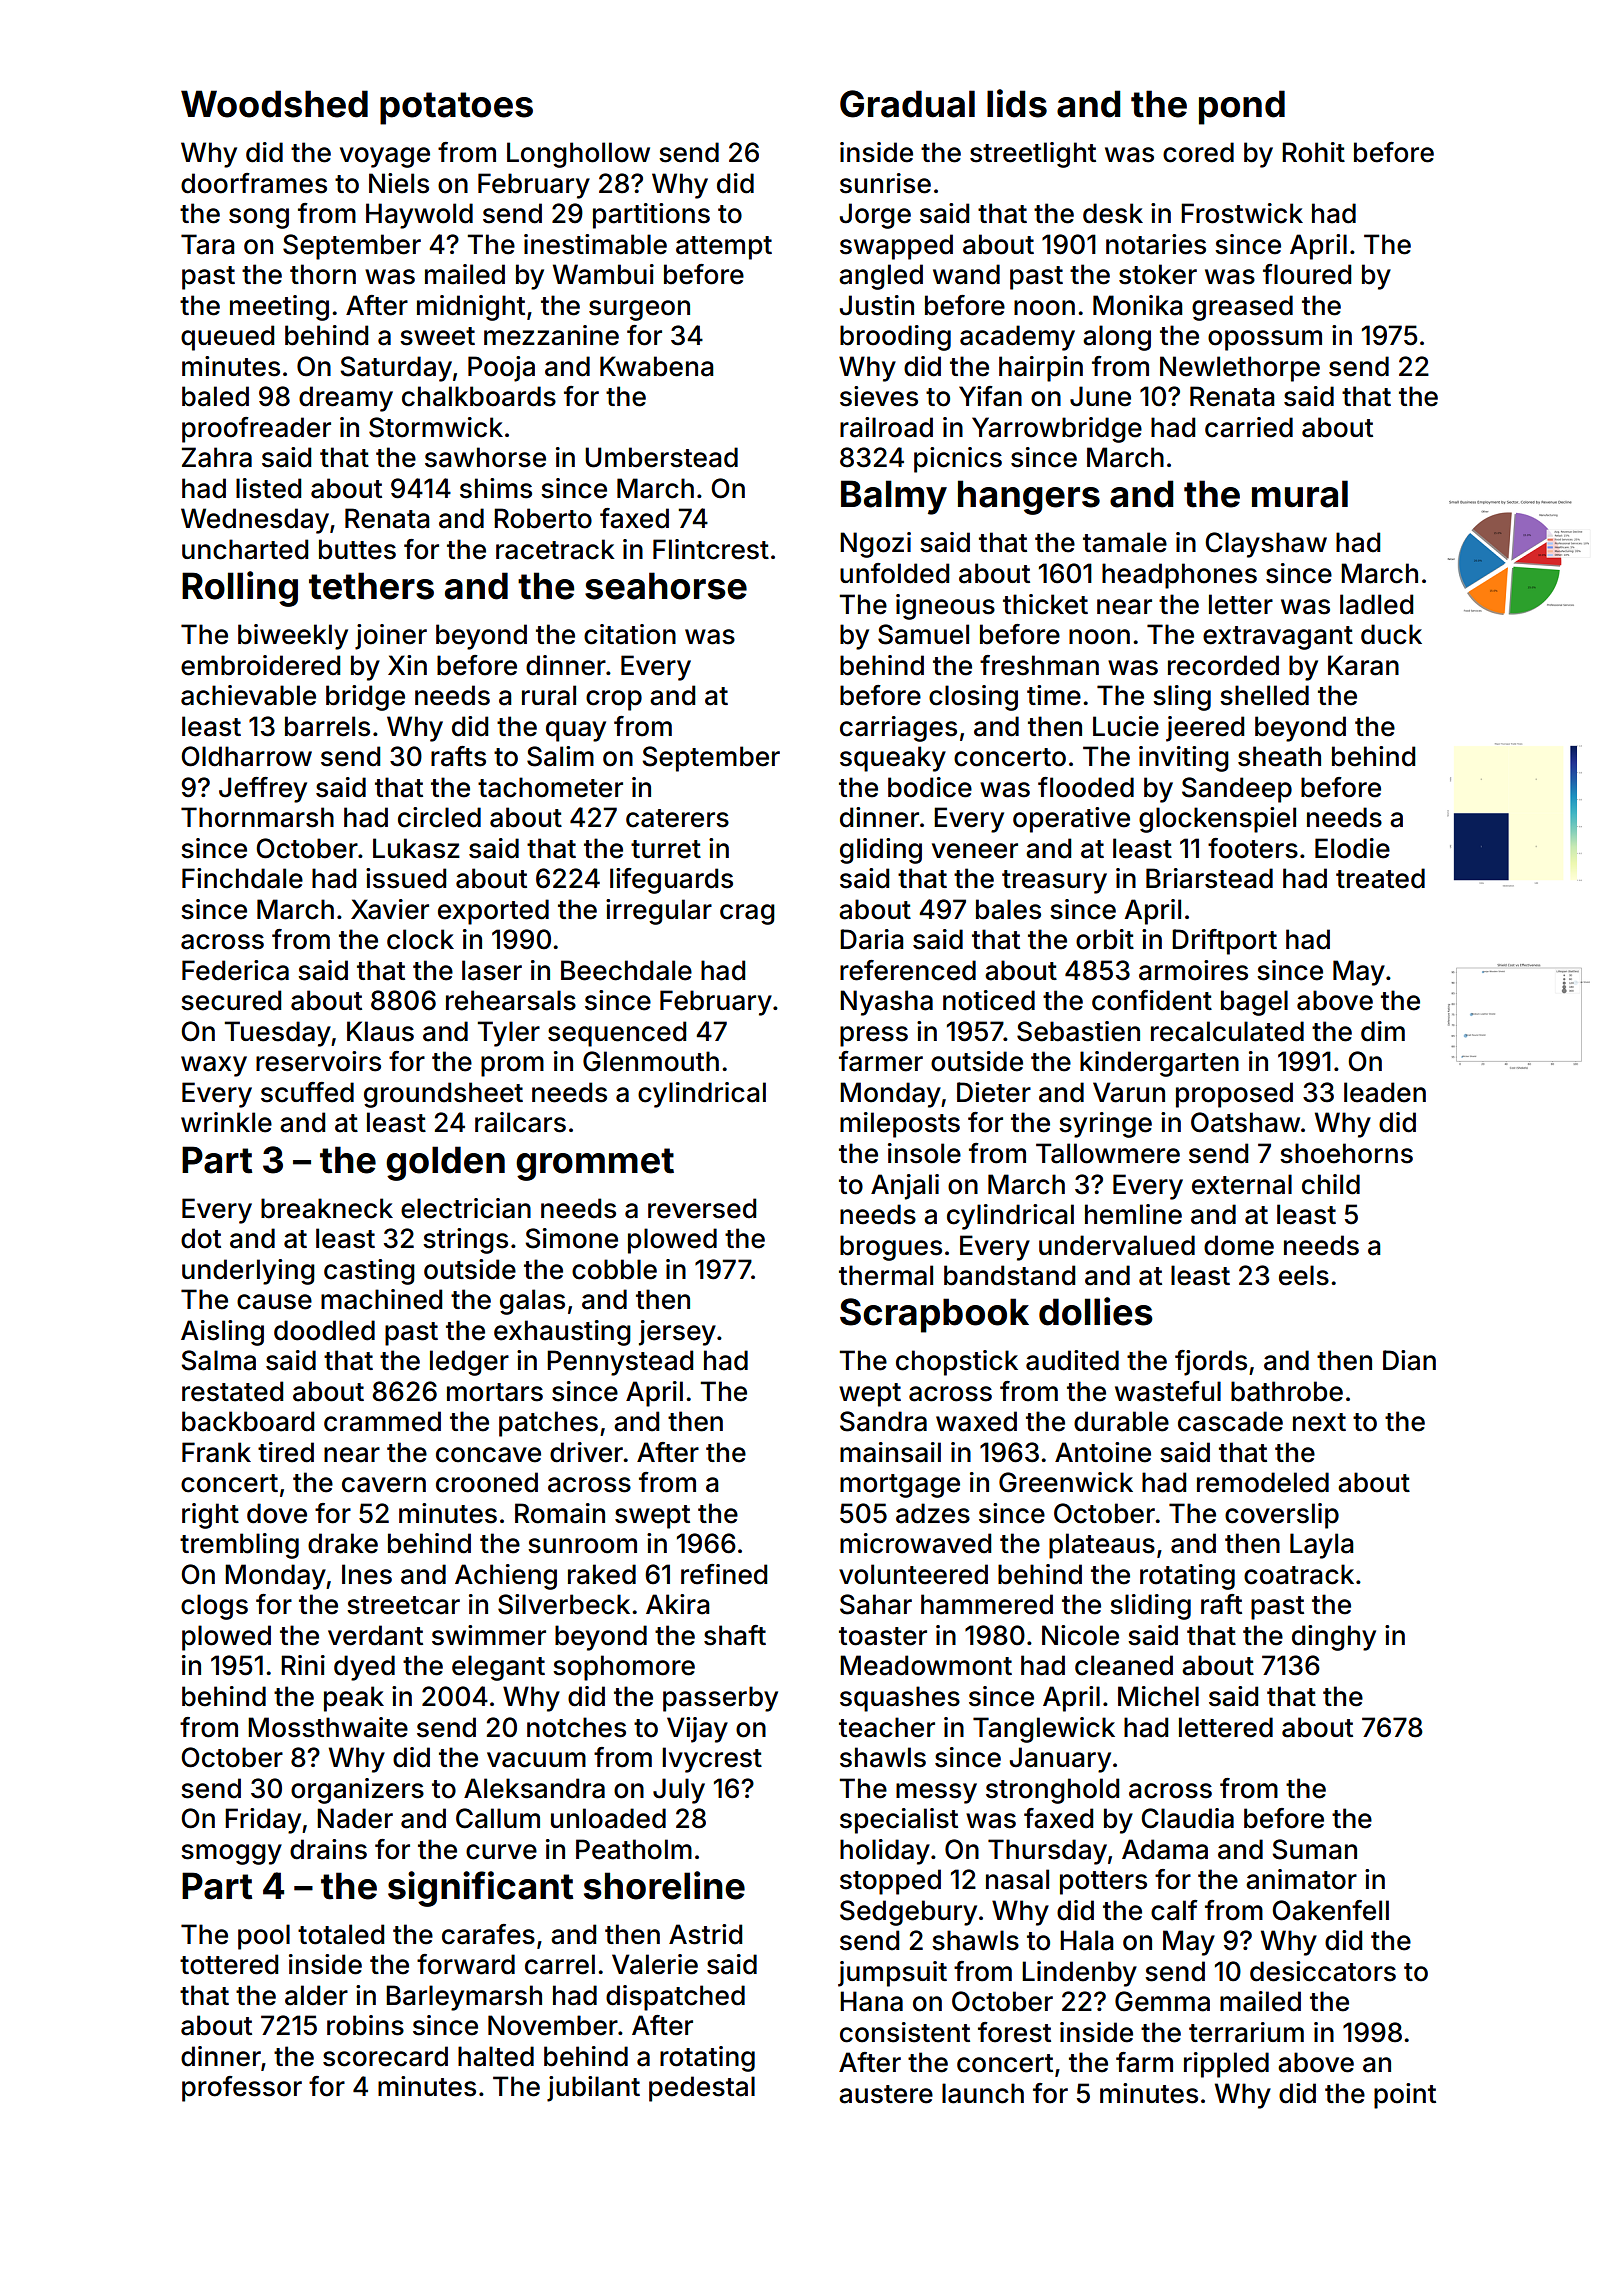 This screenshot has width=1620, height=2292. I want to click on kindergarten, so click(1159, 1064).
